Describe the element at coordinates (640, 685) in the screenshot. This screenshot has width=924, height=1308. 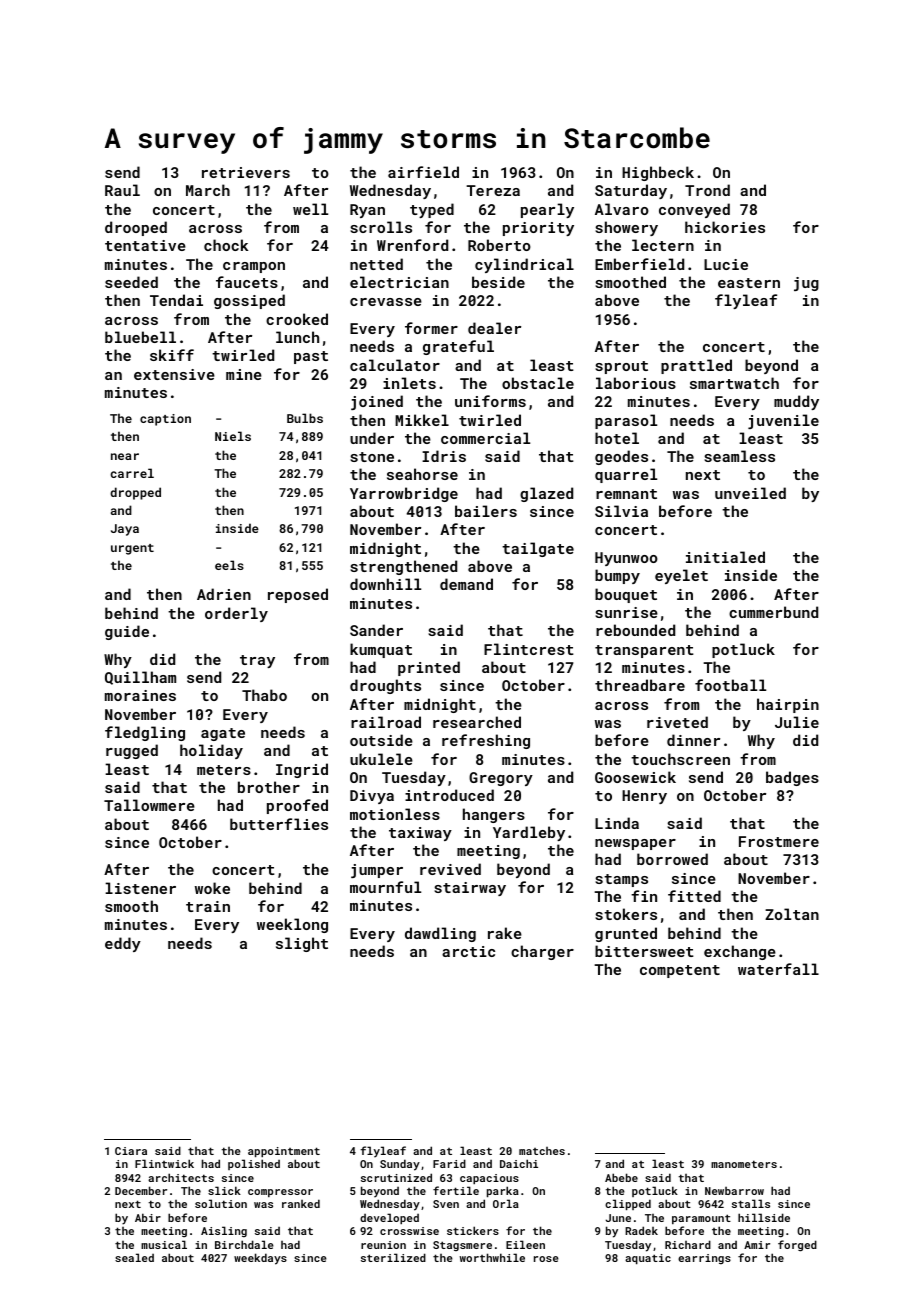
I see `threadbare` at that location.
